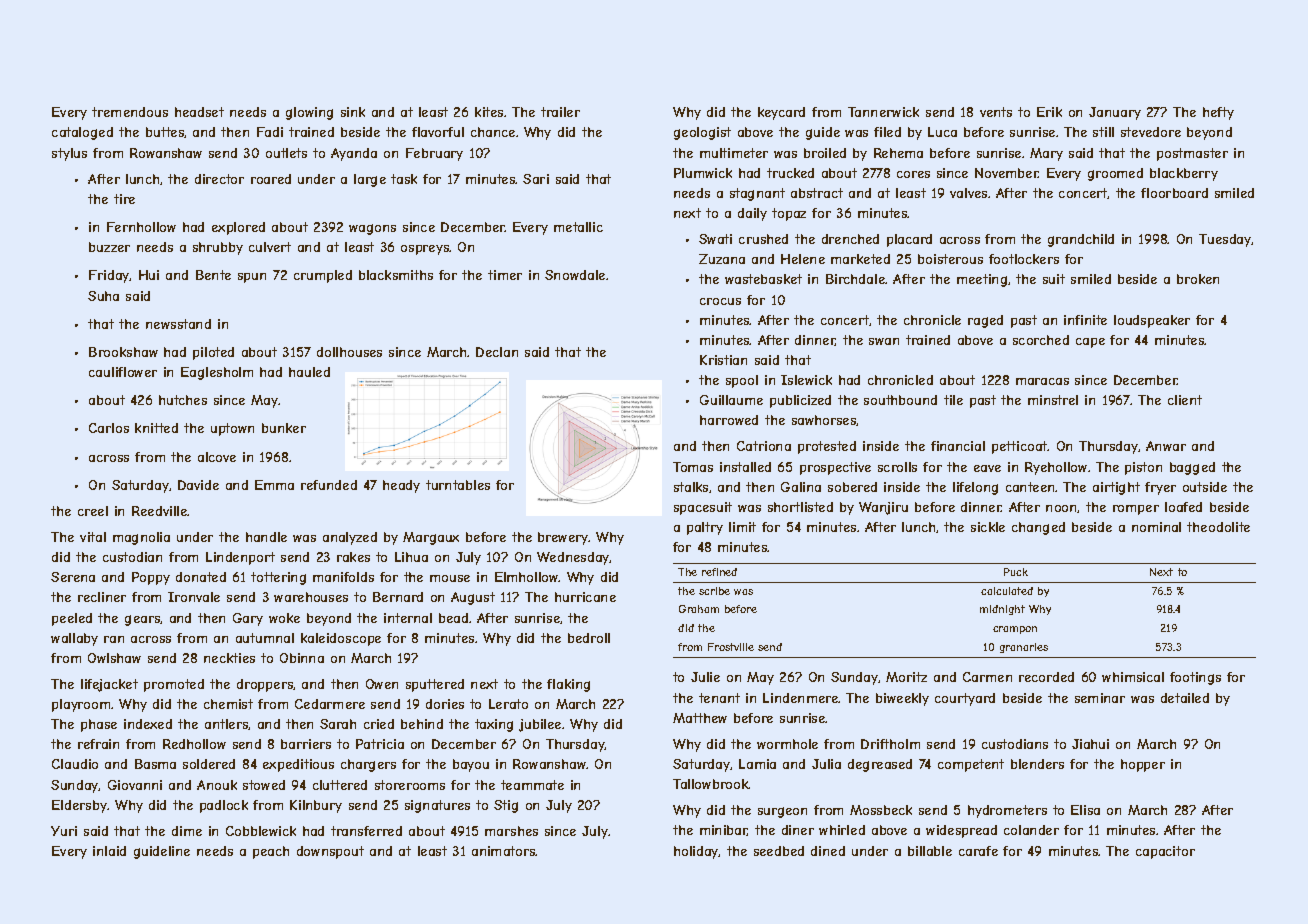  What do you see at coordinates (199, 112) in the screenshot?
I see `headset` at bounding box center [199, 112].
